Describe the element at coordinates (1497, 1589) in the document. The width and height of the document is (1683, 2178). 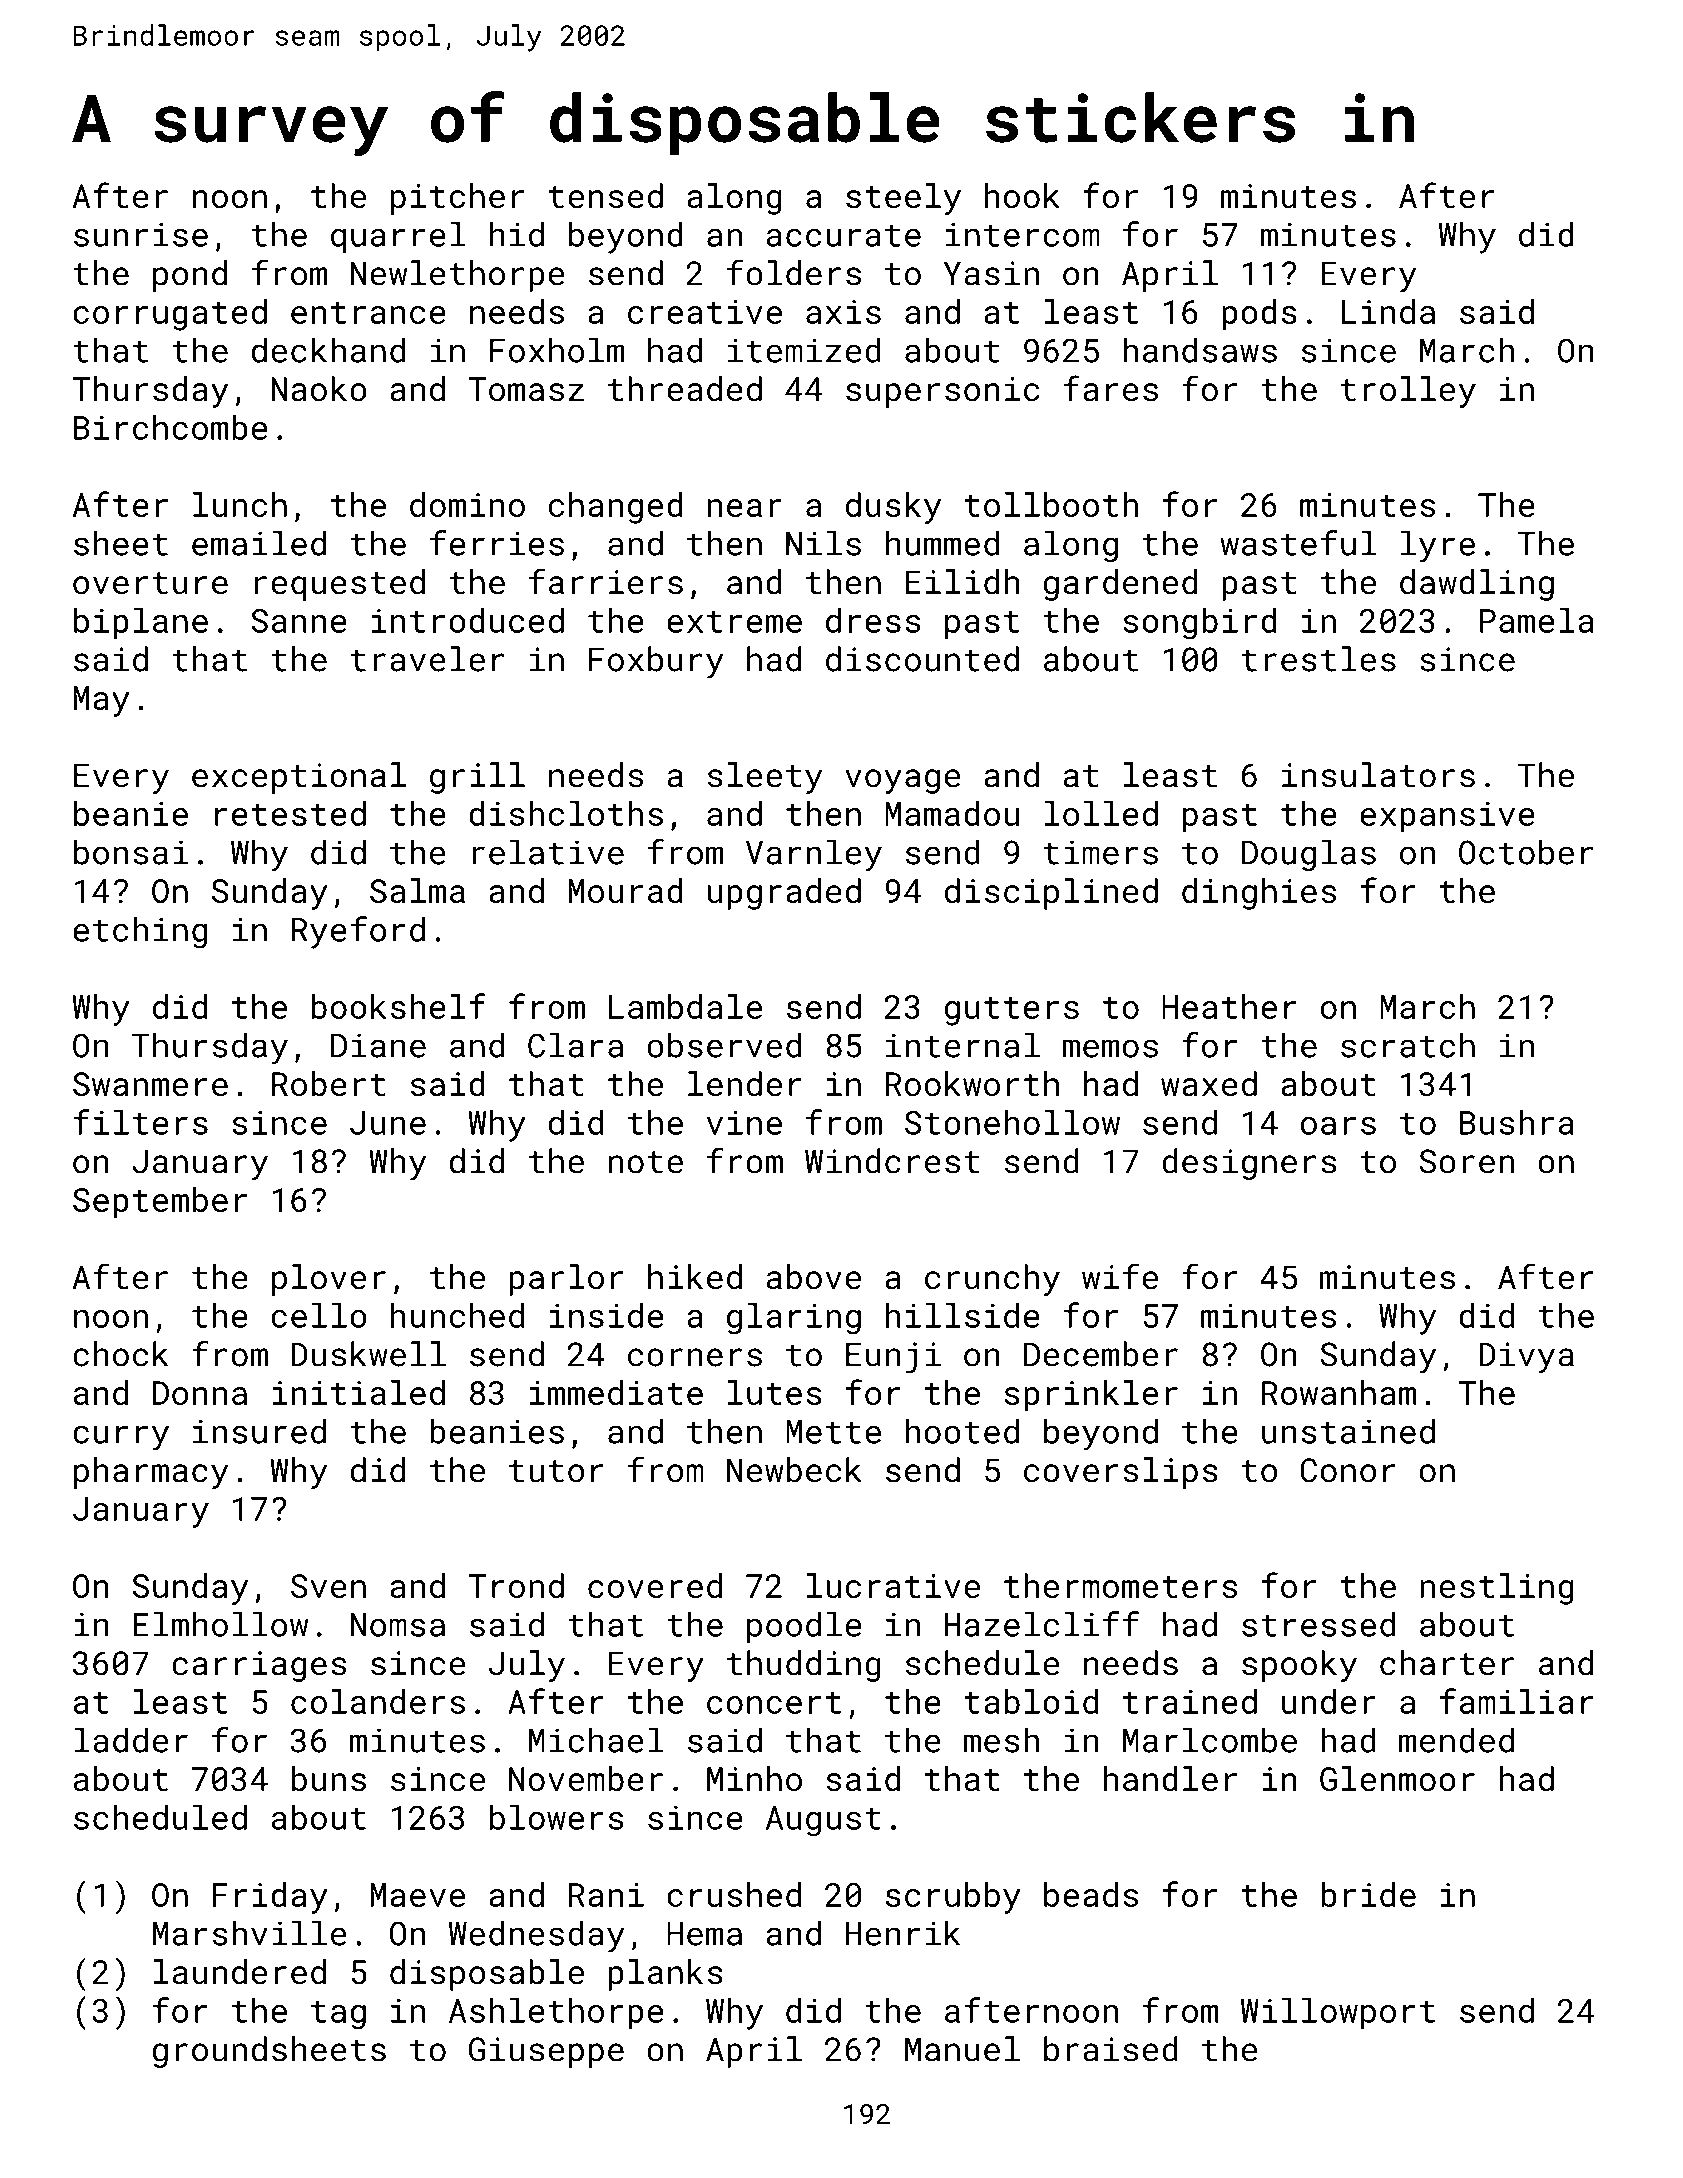
I see `nestling` at that location.
